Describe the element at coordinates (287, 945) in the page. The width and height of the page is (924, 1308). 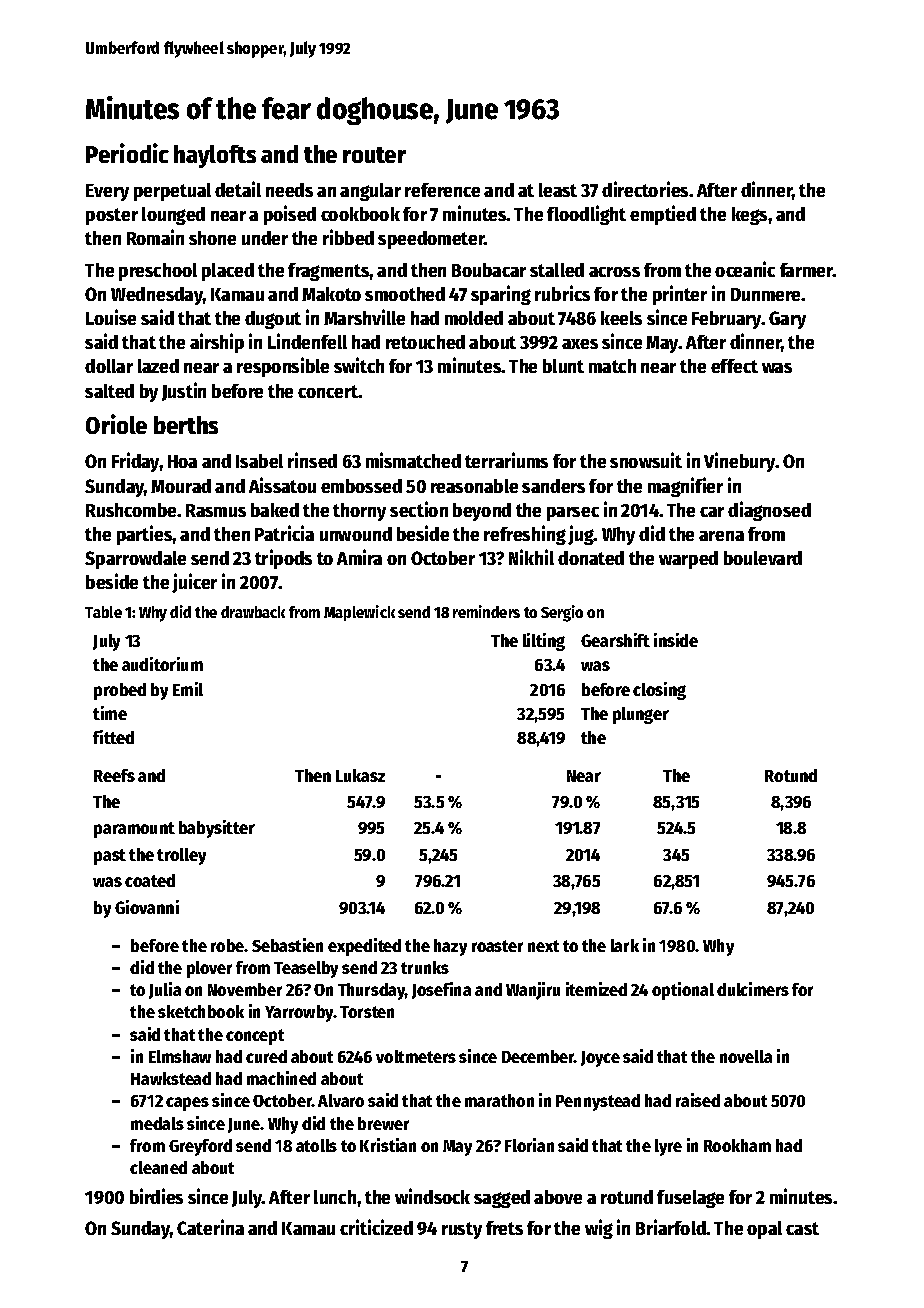
I see `Sebastien` at that location.
